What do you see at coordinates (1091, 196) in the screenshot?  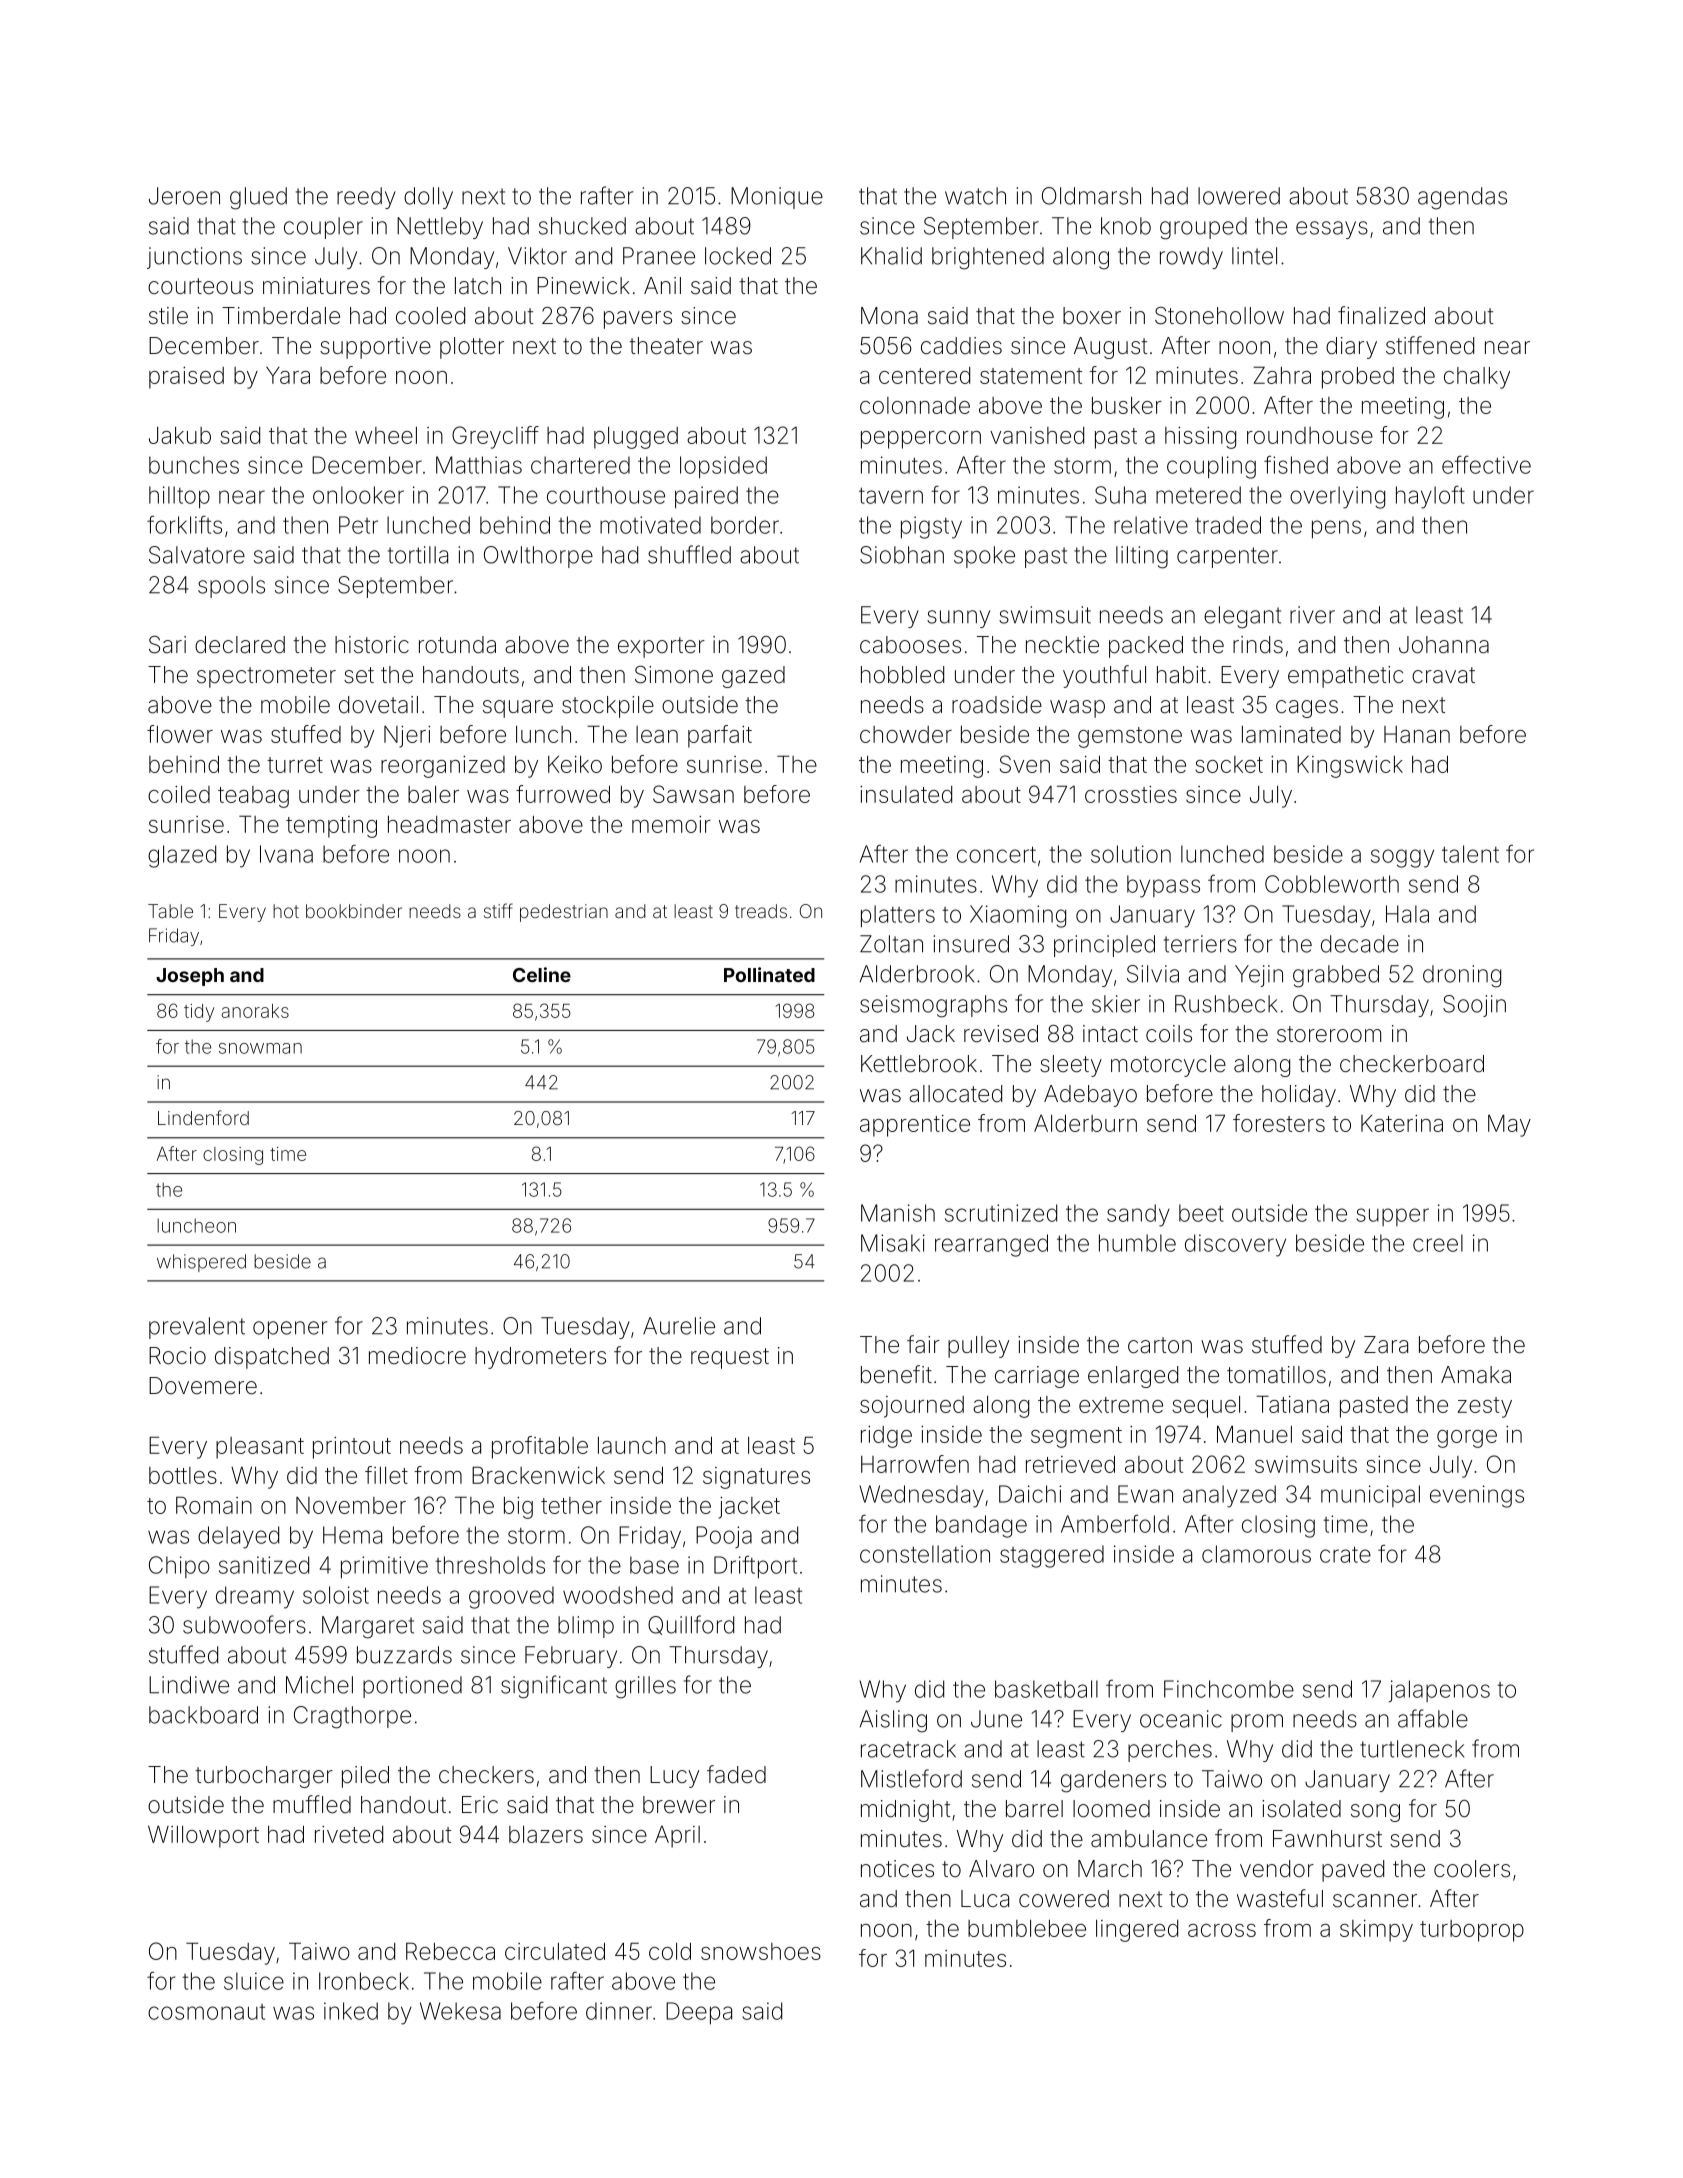 I see `Oldmarsh` at bounding box center [1091, 196].
